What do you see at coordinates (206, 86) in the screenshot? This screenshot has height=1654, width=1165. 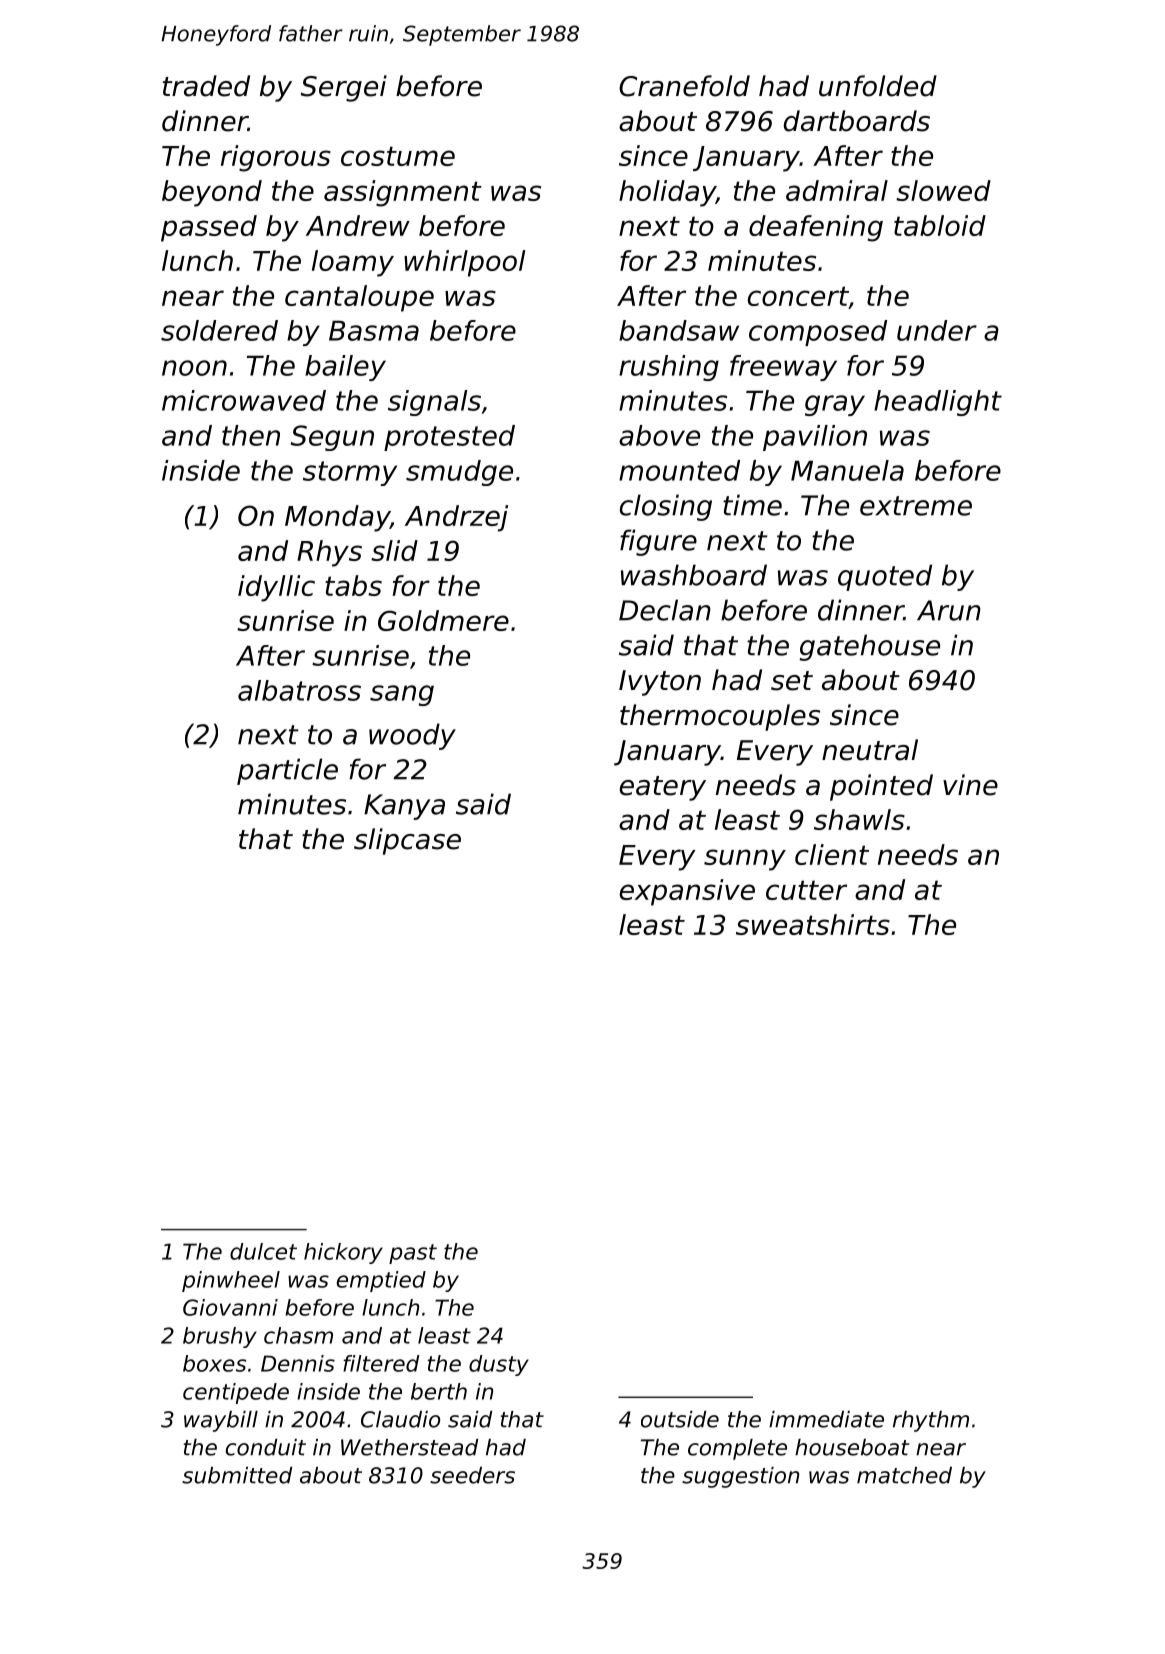 I see `traded` at bounding box center [206, 86].
